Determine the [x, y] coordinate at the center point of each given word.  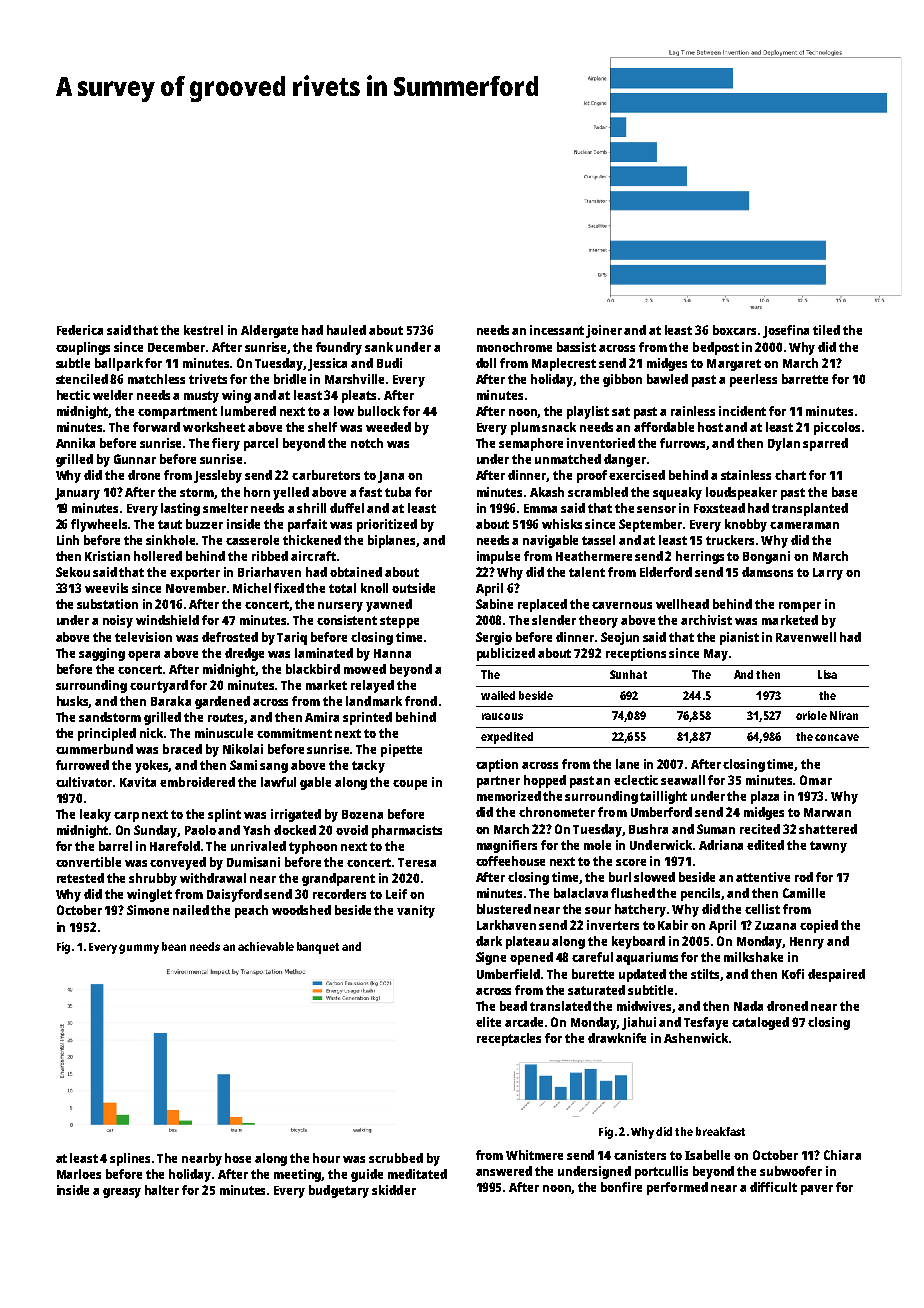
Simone [148, 910]
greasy [122, 1193]
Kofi [793, 974]
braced [182, 749]
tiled [826, 330]
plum [525, 428]
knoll [374, 588]
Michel [252, 588]
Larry [828, 574]
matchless [156, 379]
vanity [416, 911]
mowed [365, 669]
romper [800, 607]
